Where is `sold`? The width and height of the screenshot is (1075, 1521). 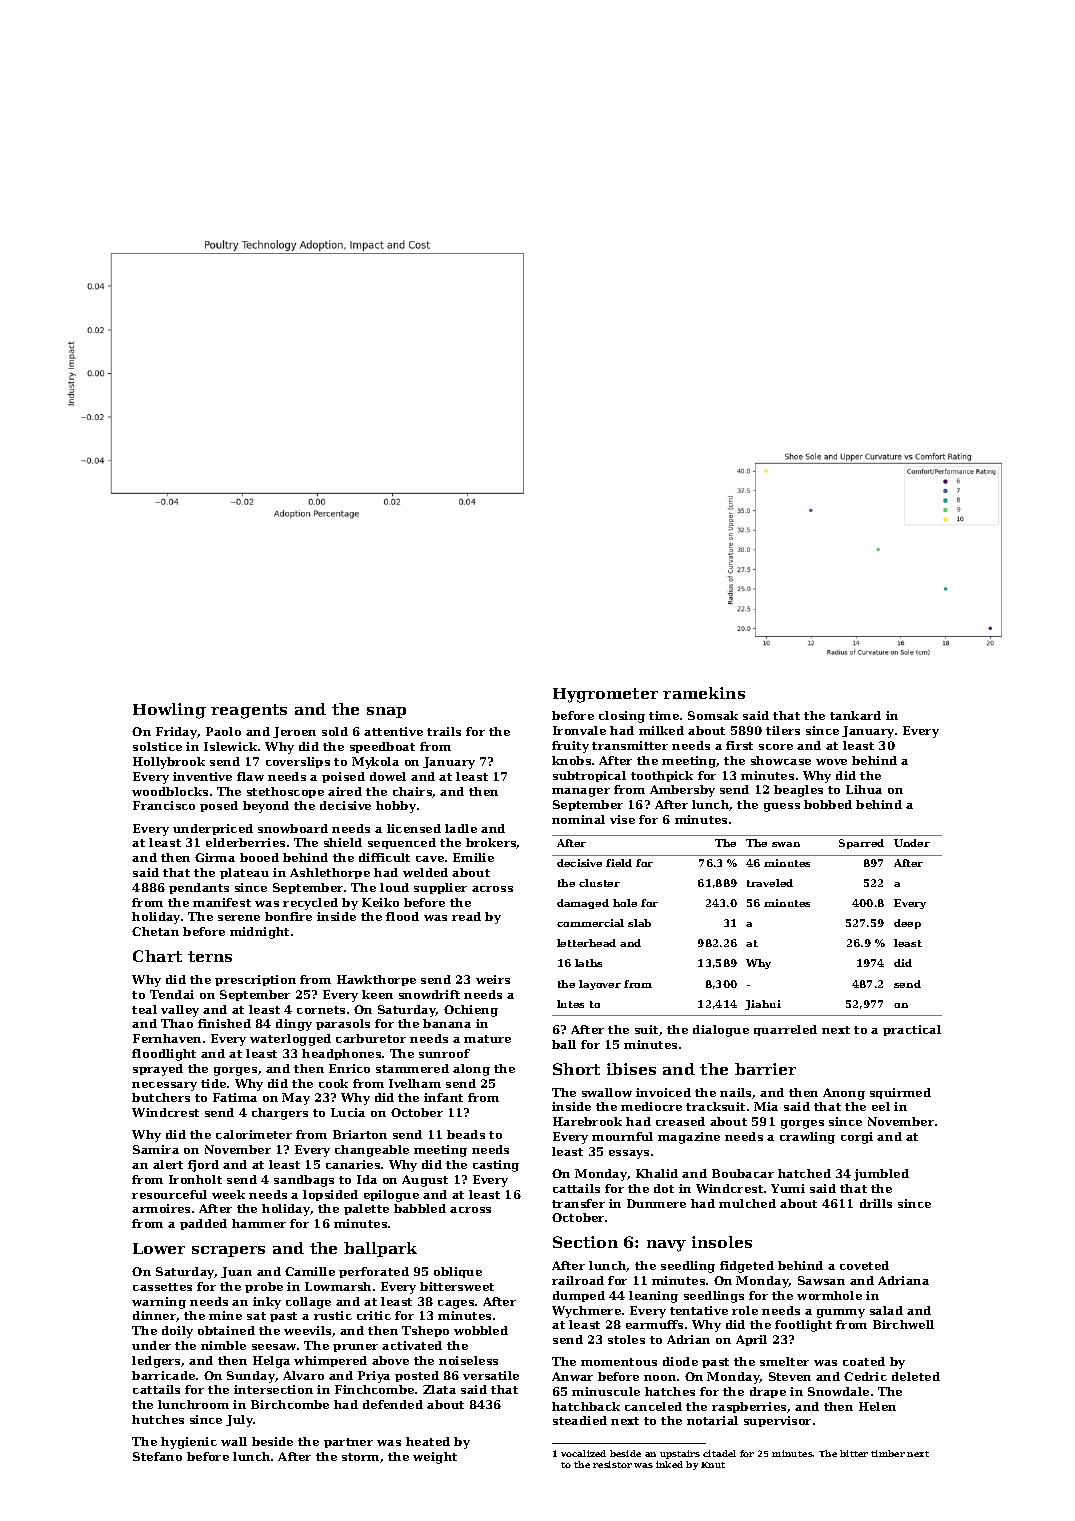
sold is located at coordinates (335, 731).
